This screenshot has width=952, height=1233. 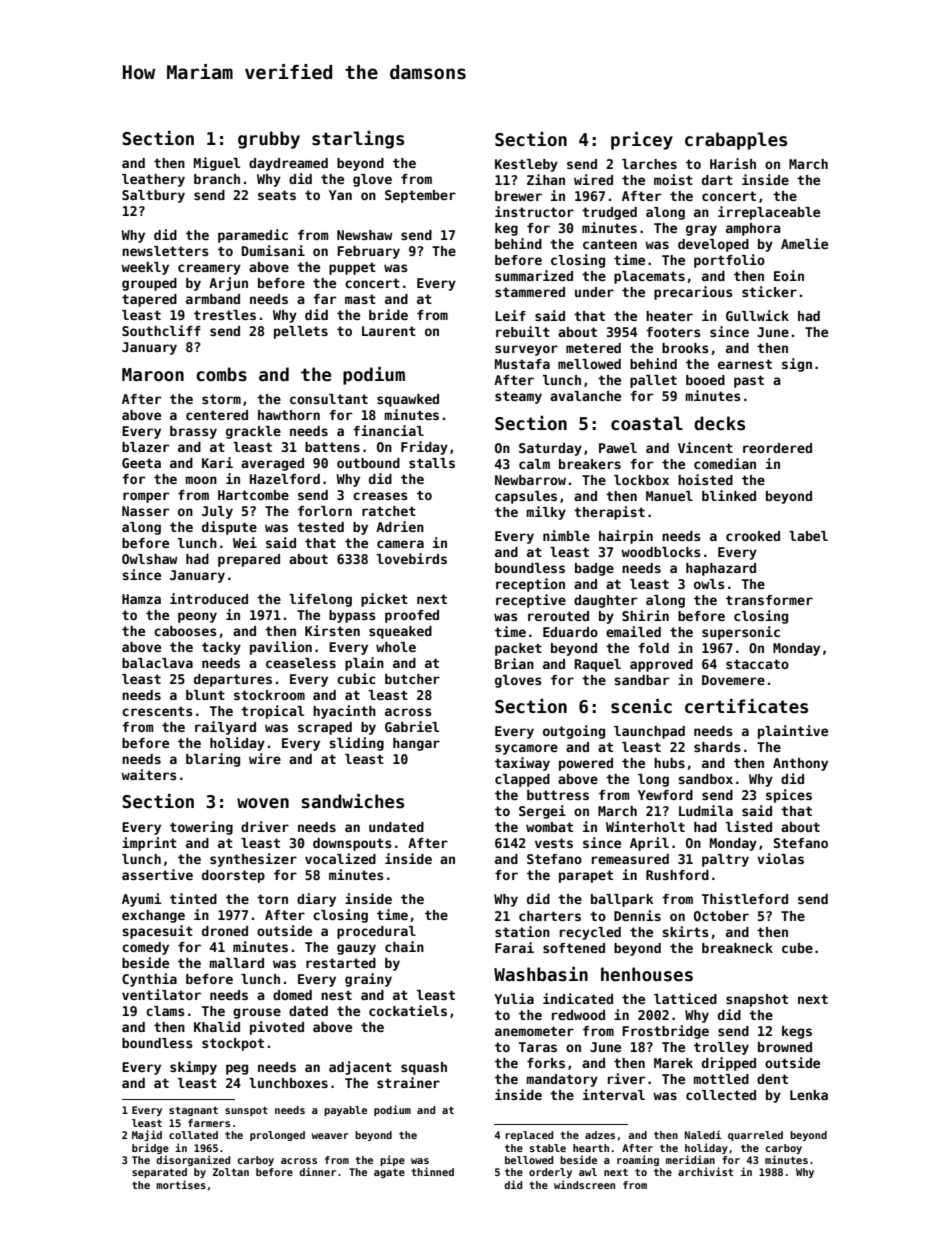 What do you see at coordinates (780, 858) in the screenshot?
I see `violas` at bounding box center [780, 858].
